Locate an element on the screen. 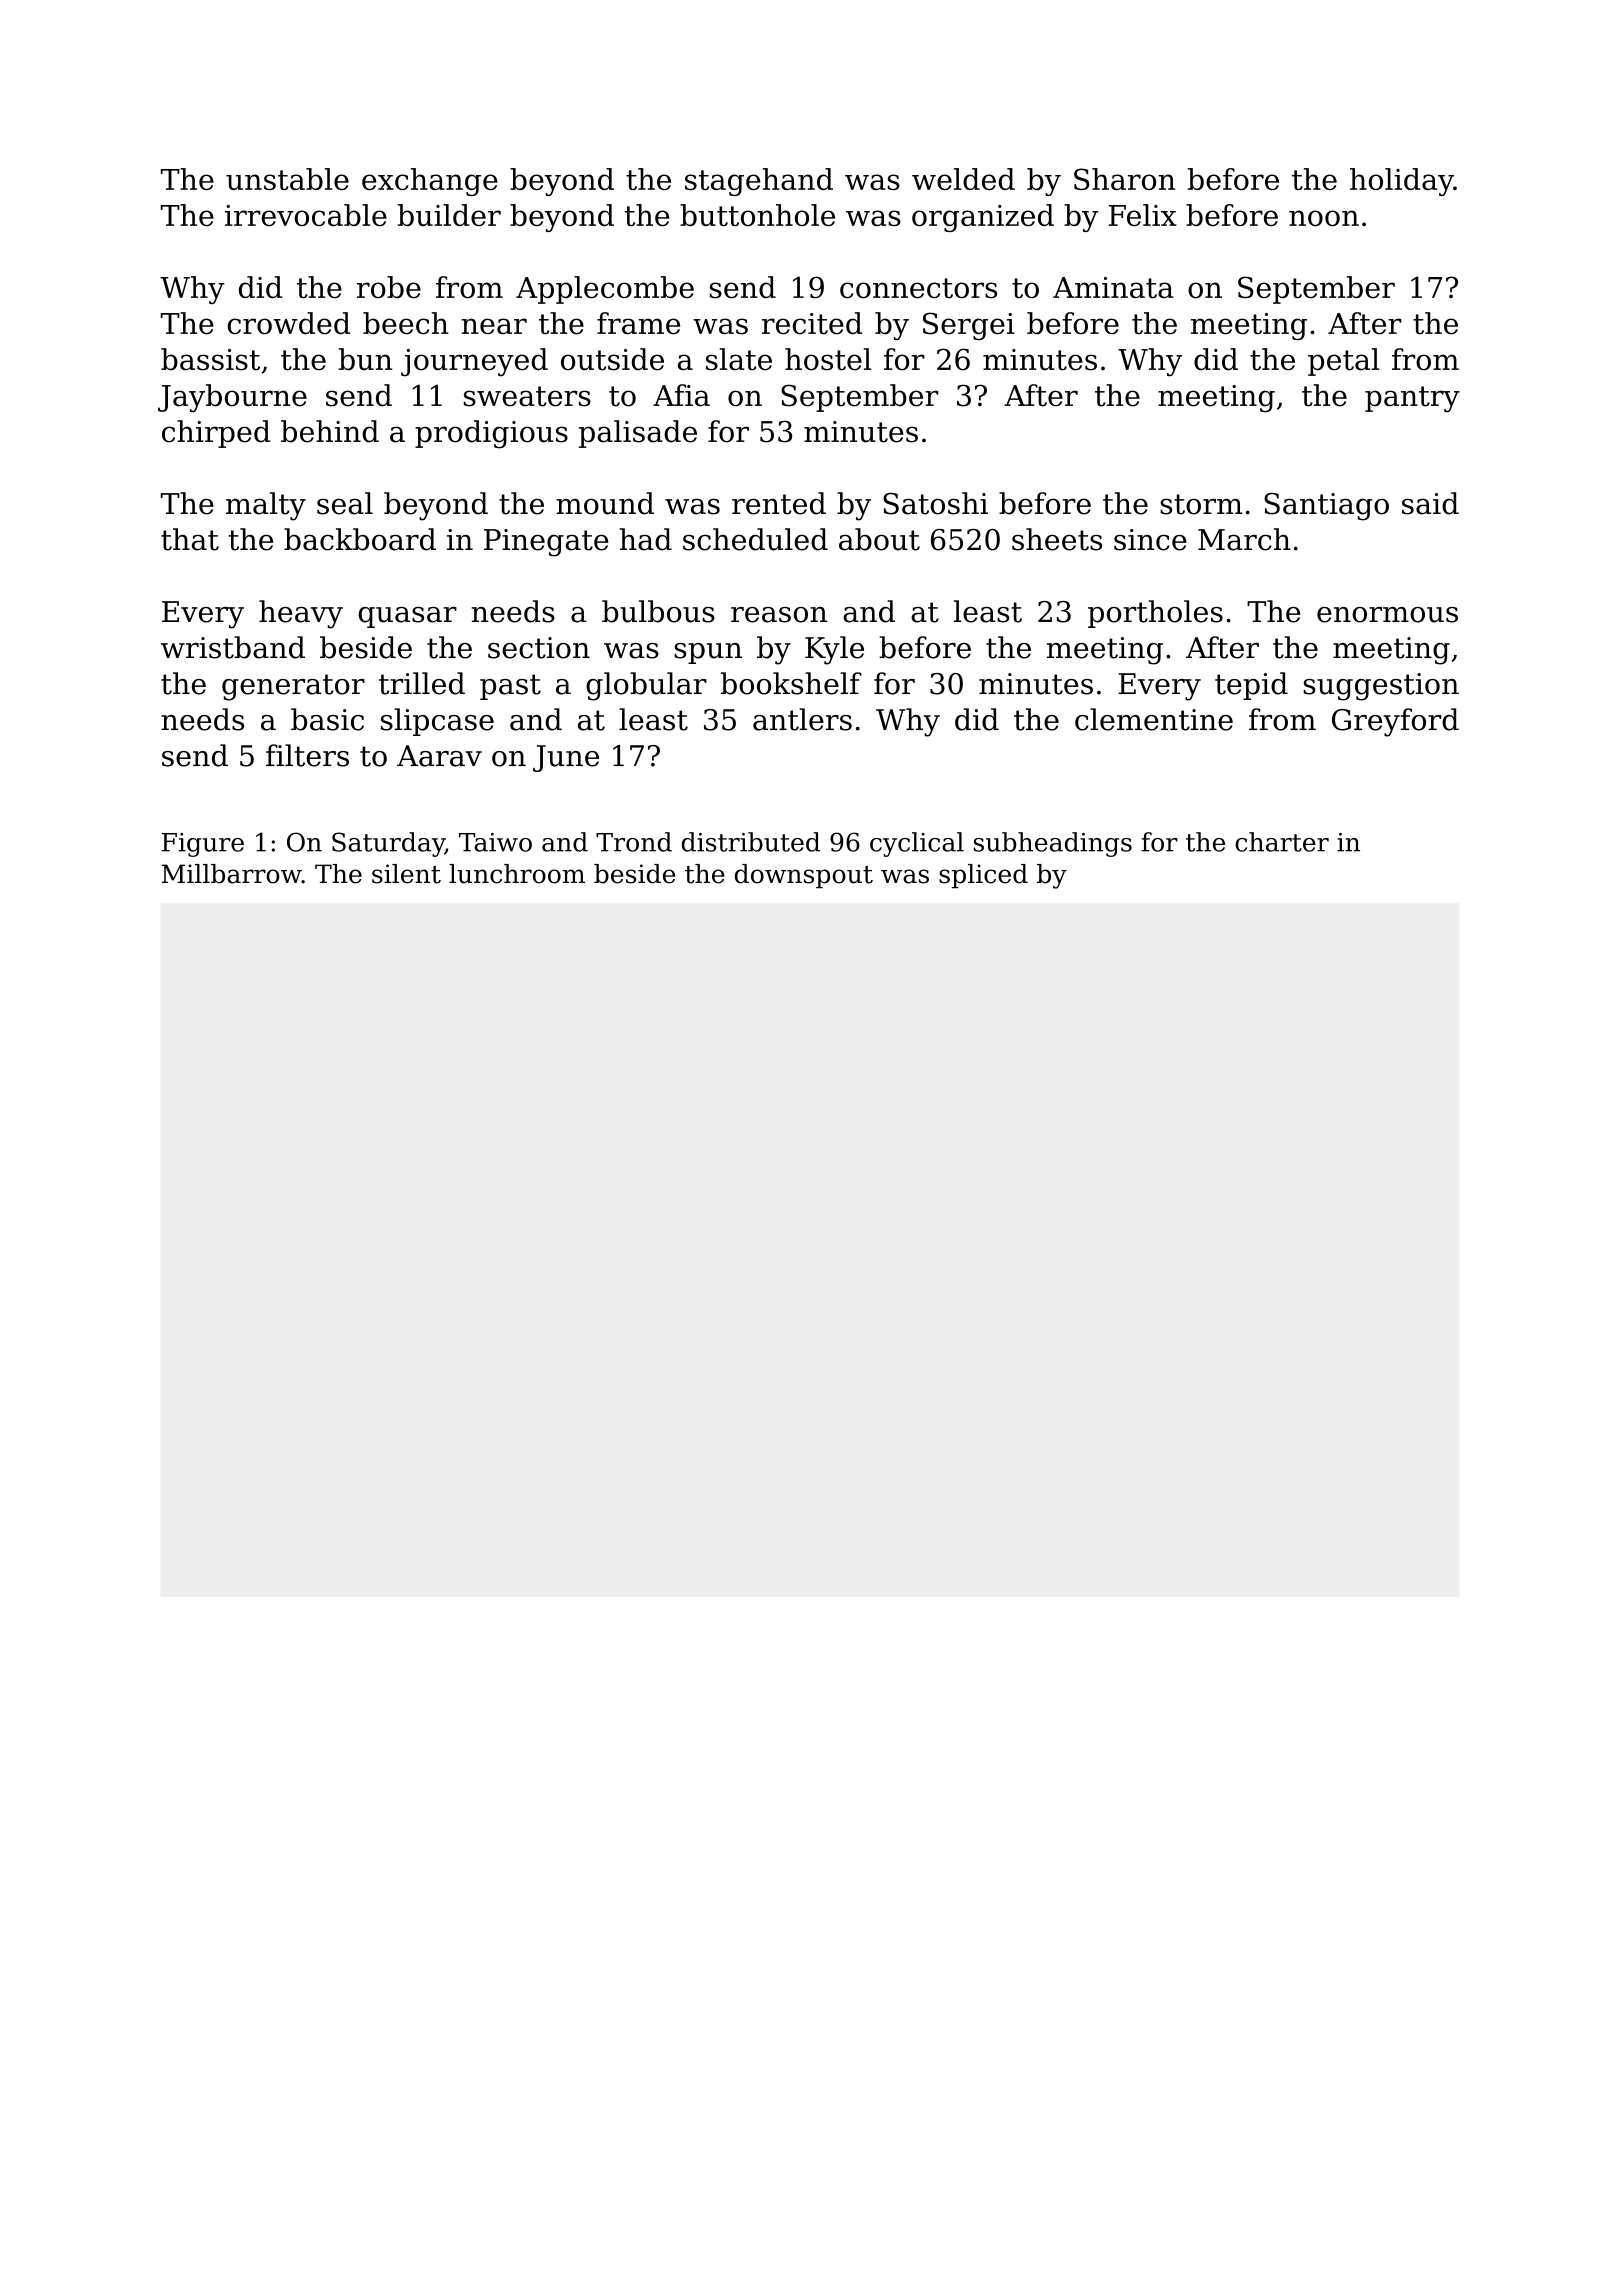 Image resolution: width=1620 pixels, height=2292 pixels. spun is located at coordinates (708, 653).
